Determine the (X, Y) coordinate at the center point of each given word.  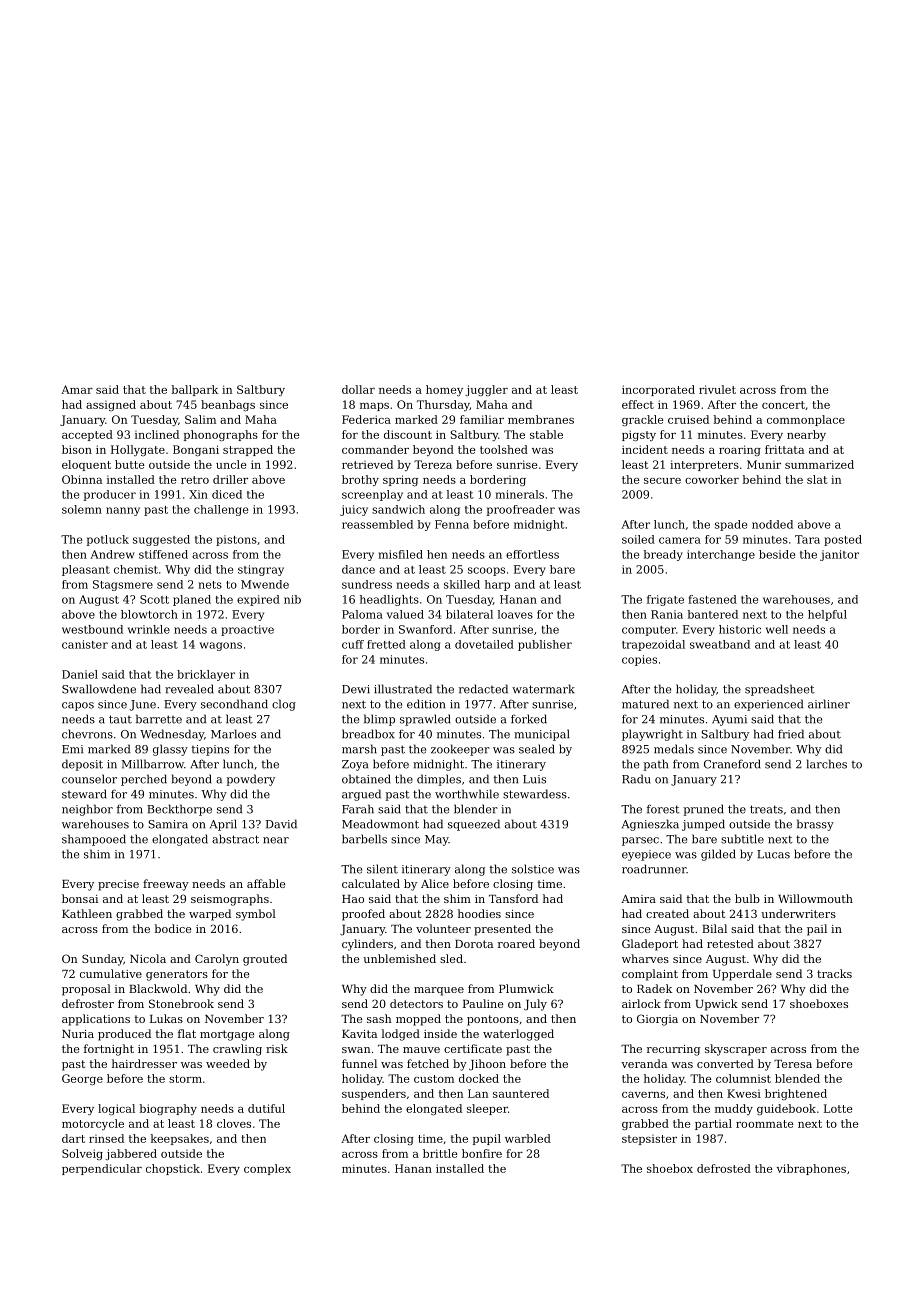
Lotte (838, 1108)
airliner (829, 704)
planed (192, 600)
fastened (712, 599)
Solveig (82, 1154)
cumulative (111, 973)
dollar (358, 389)
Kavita (359, 1034)
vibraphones (811, 1169)
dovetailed (484, 644)
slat (817, 479)
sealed (537, 749)
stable (546, 434)
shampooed (94, 840)
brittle (440, 1153)
